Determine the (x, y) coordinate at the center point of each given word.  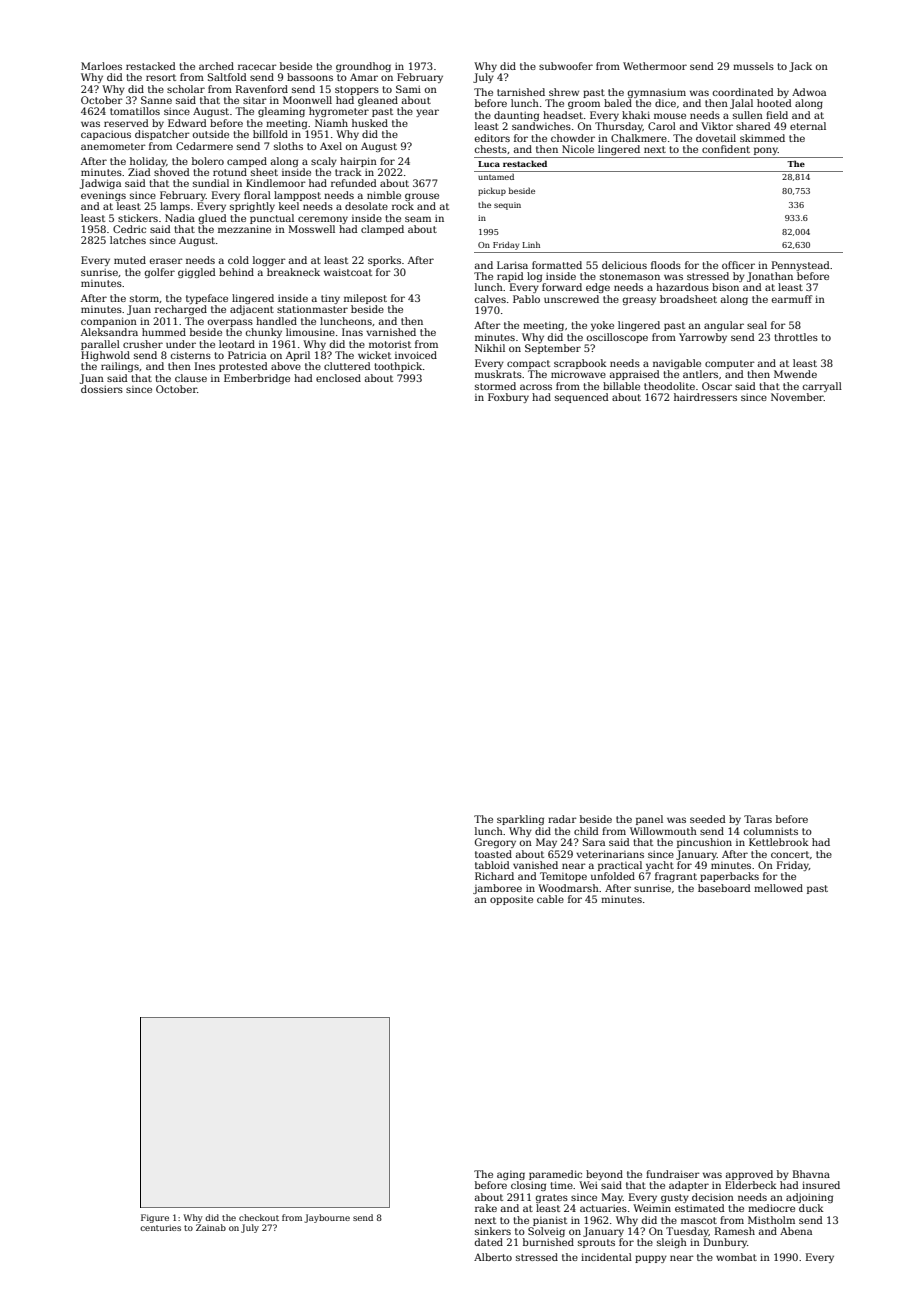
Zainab (211, 1227)
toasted (493, 854)
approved (749, 1175)
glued (212, 219)
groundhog (363, 67)
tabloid (492, 865)
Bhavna (811, 1174)
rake (486, 1208)
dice (665, 103)
